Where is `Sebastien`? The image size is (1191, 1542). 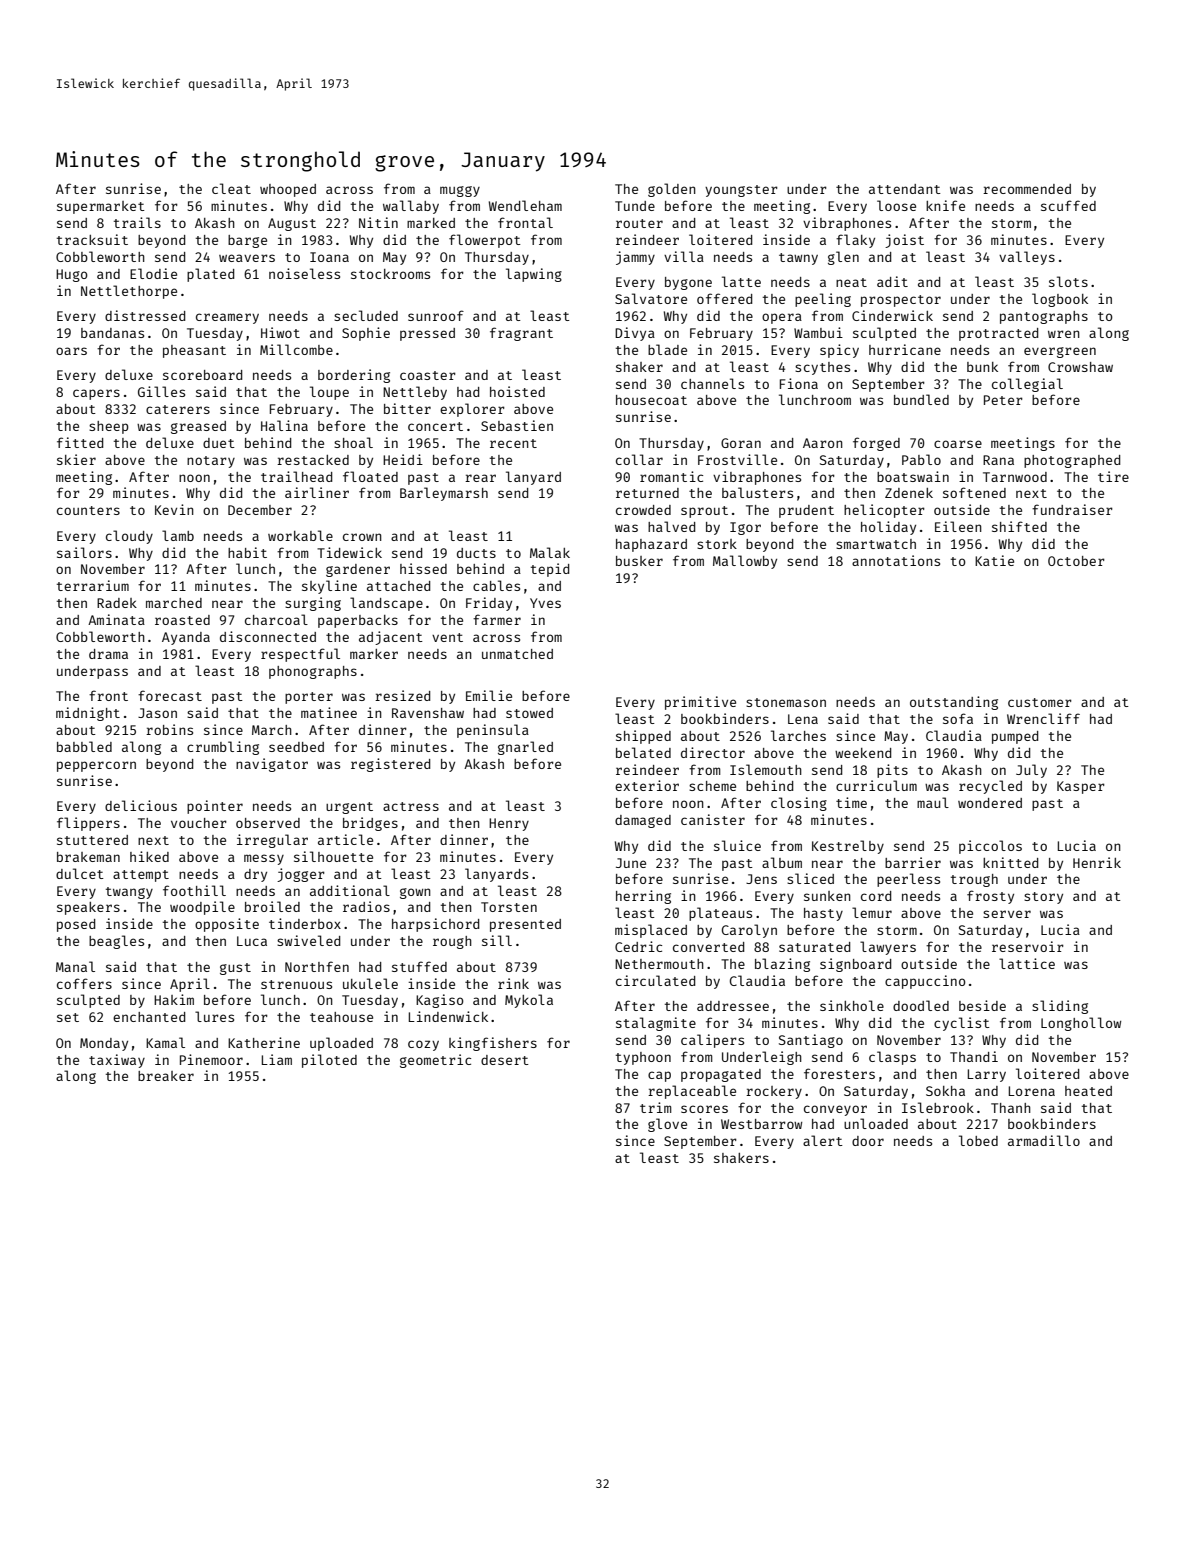
Sebastien is located at coordinates (517, 425).
